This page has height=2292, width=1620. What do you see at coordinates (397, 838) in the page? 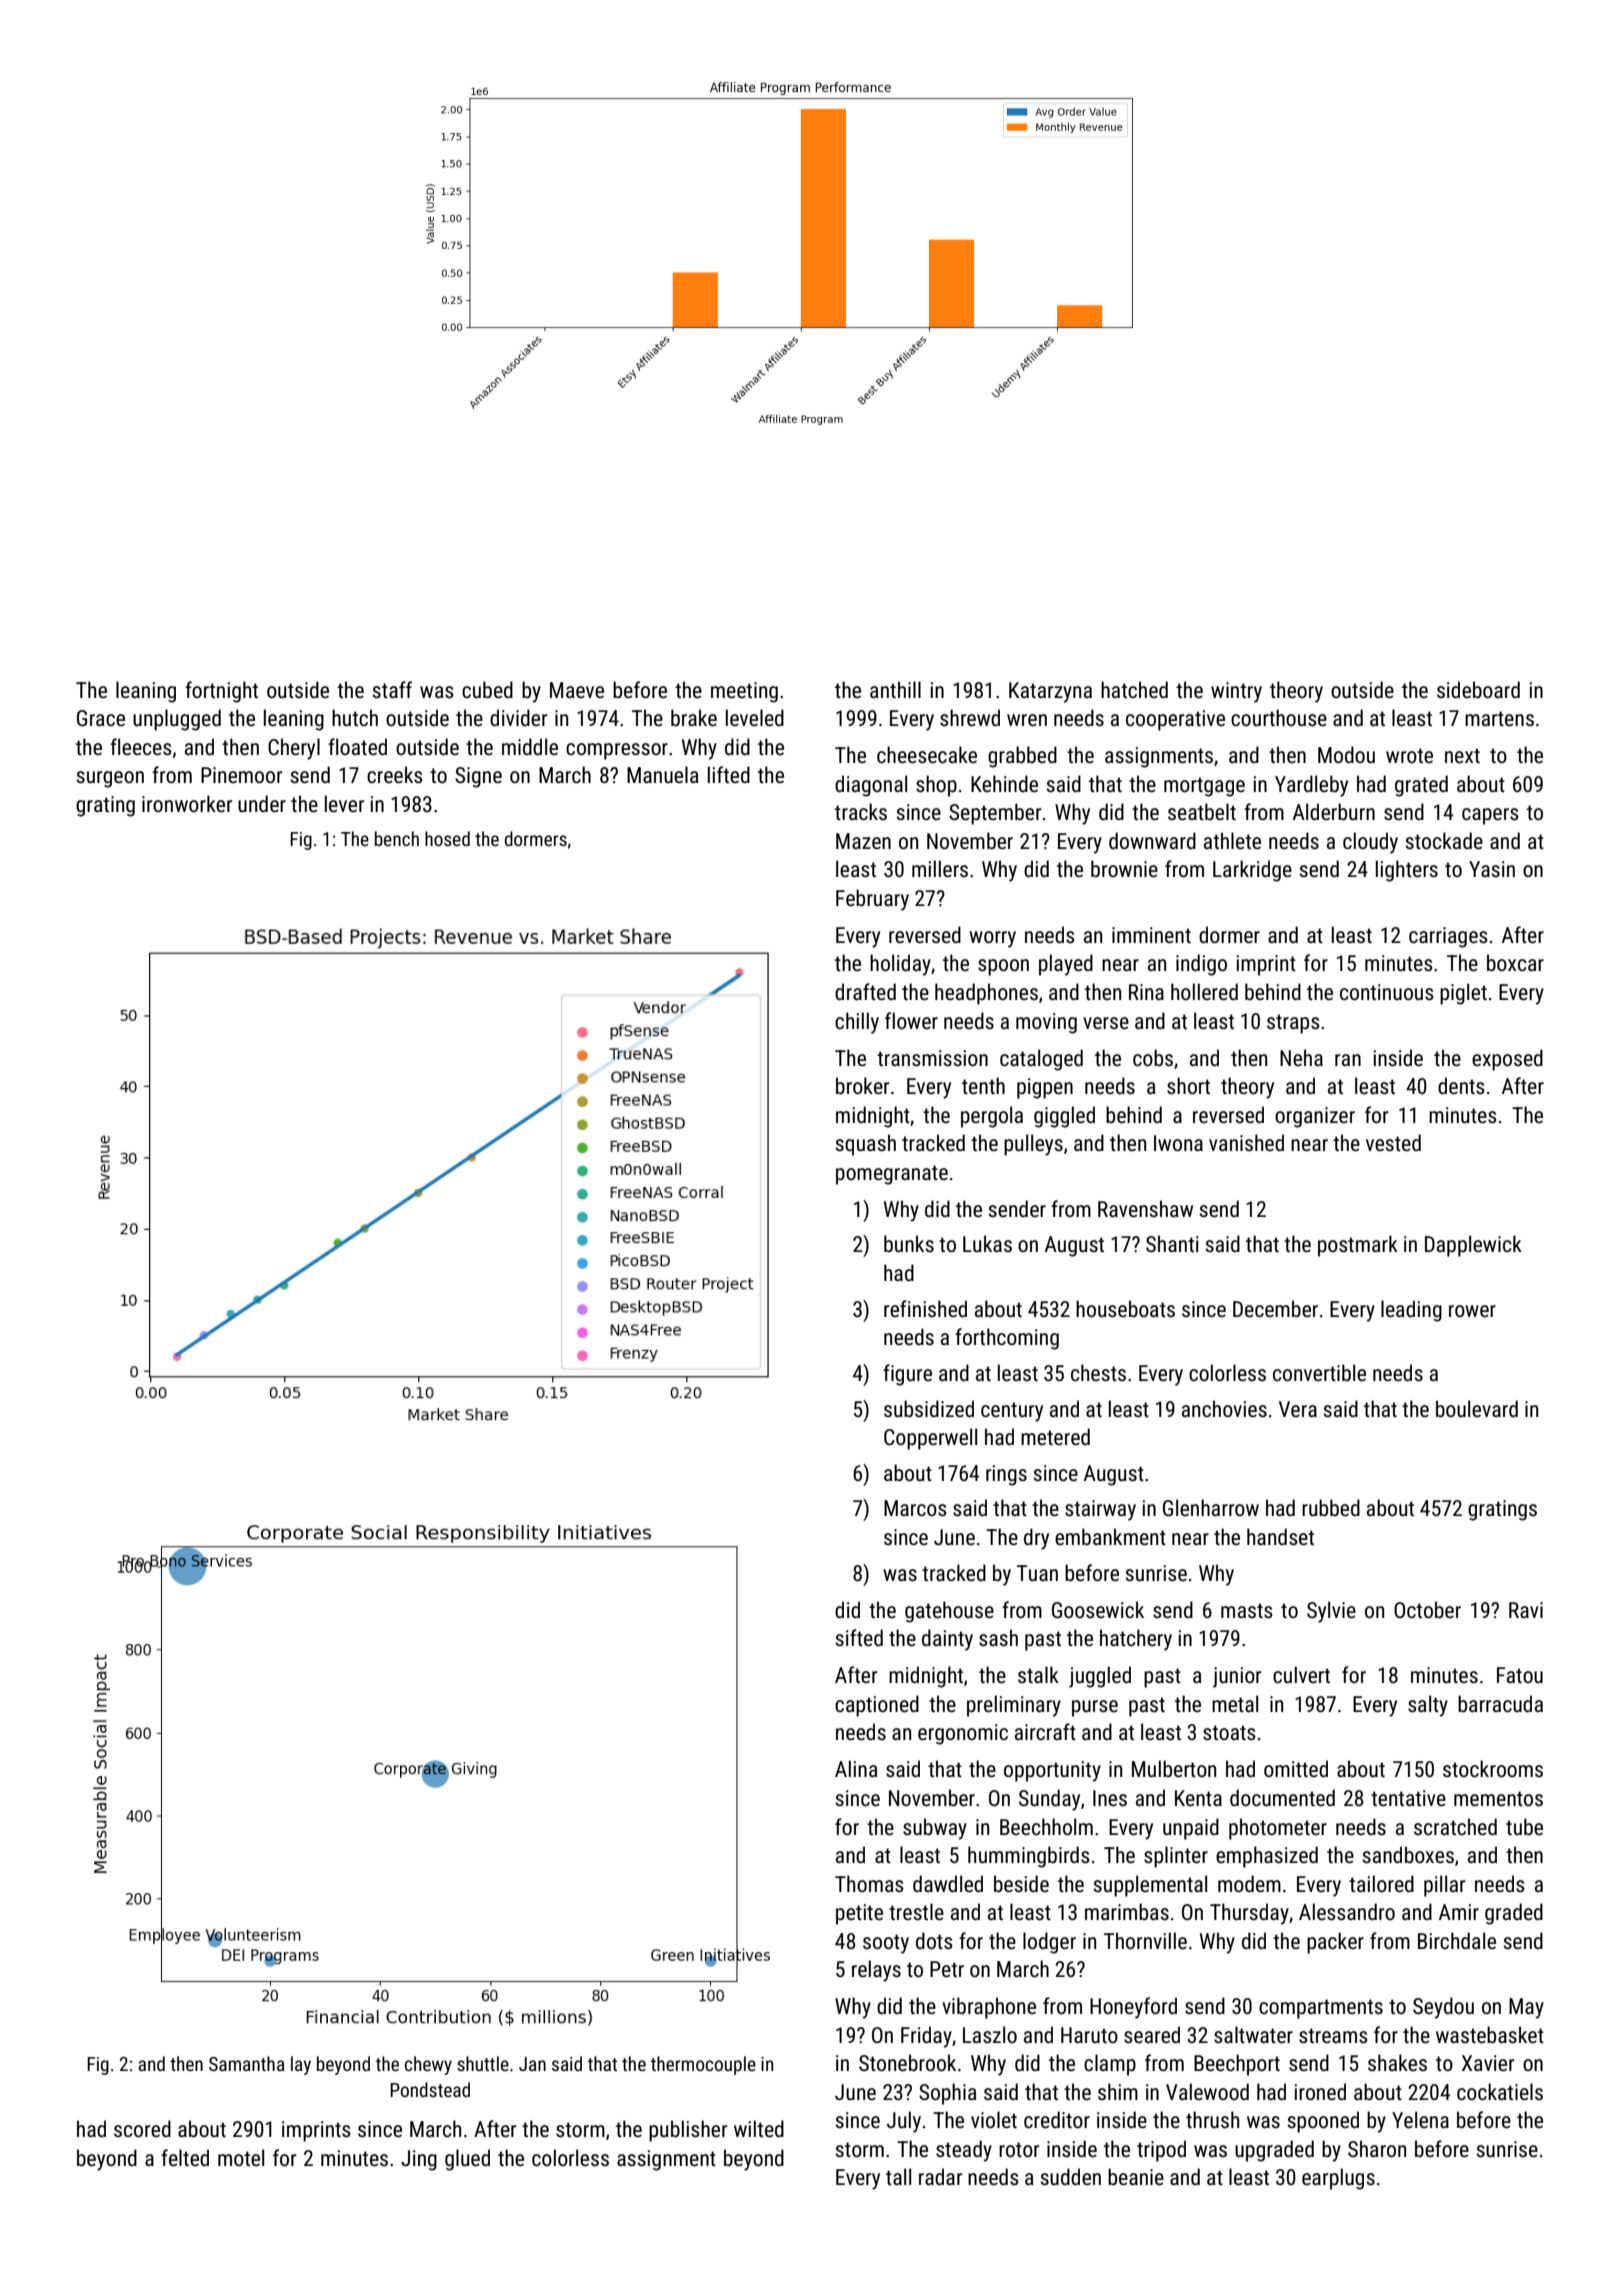
I see `bench` at bounding box center [397, 838].
